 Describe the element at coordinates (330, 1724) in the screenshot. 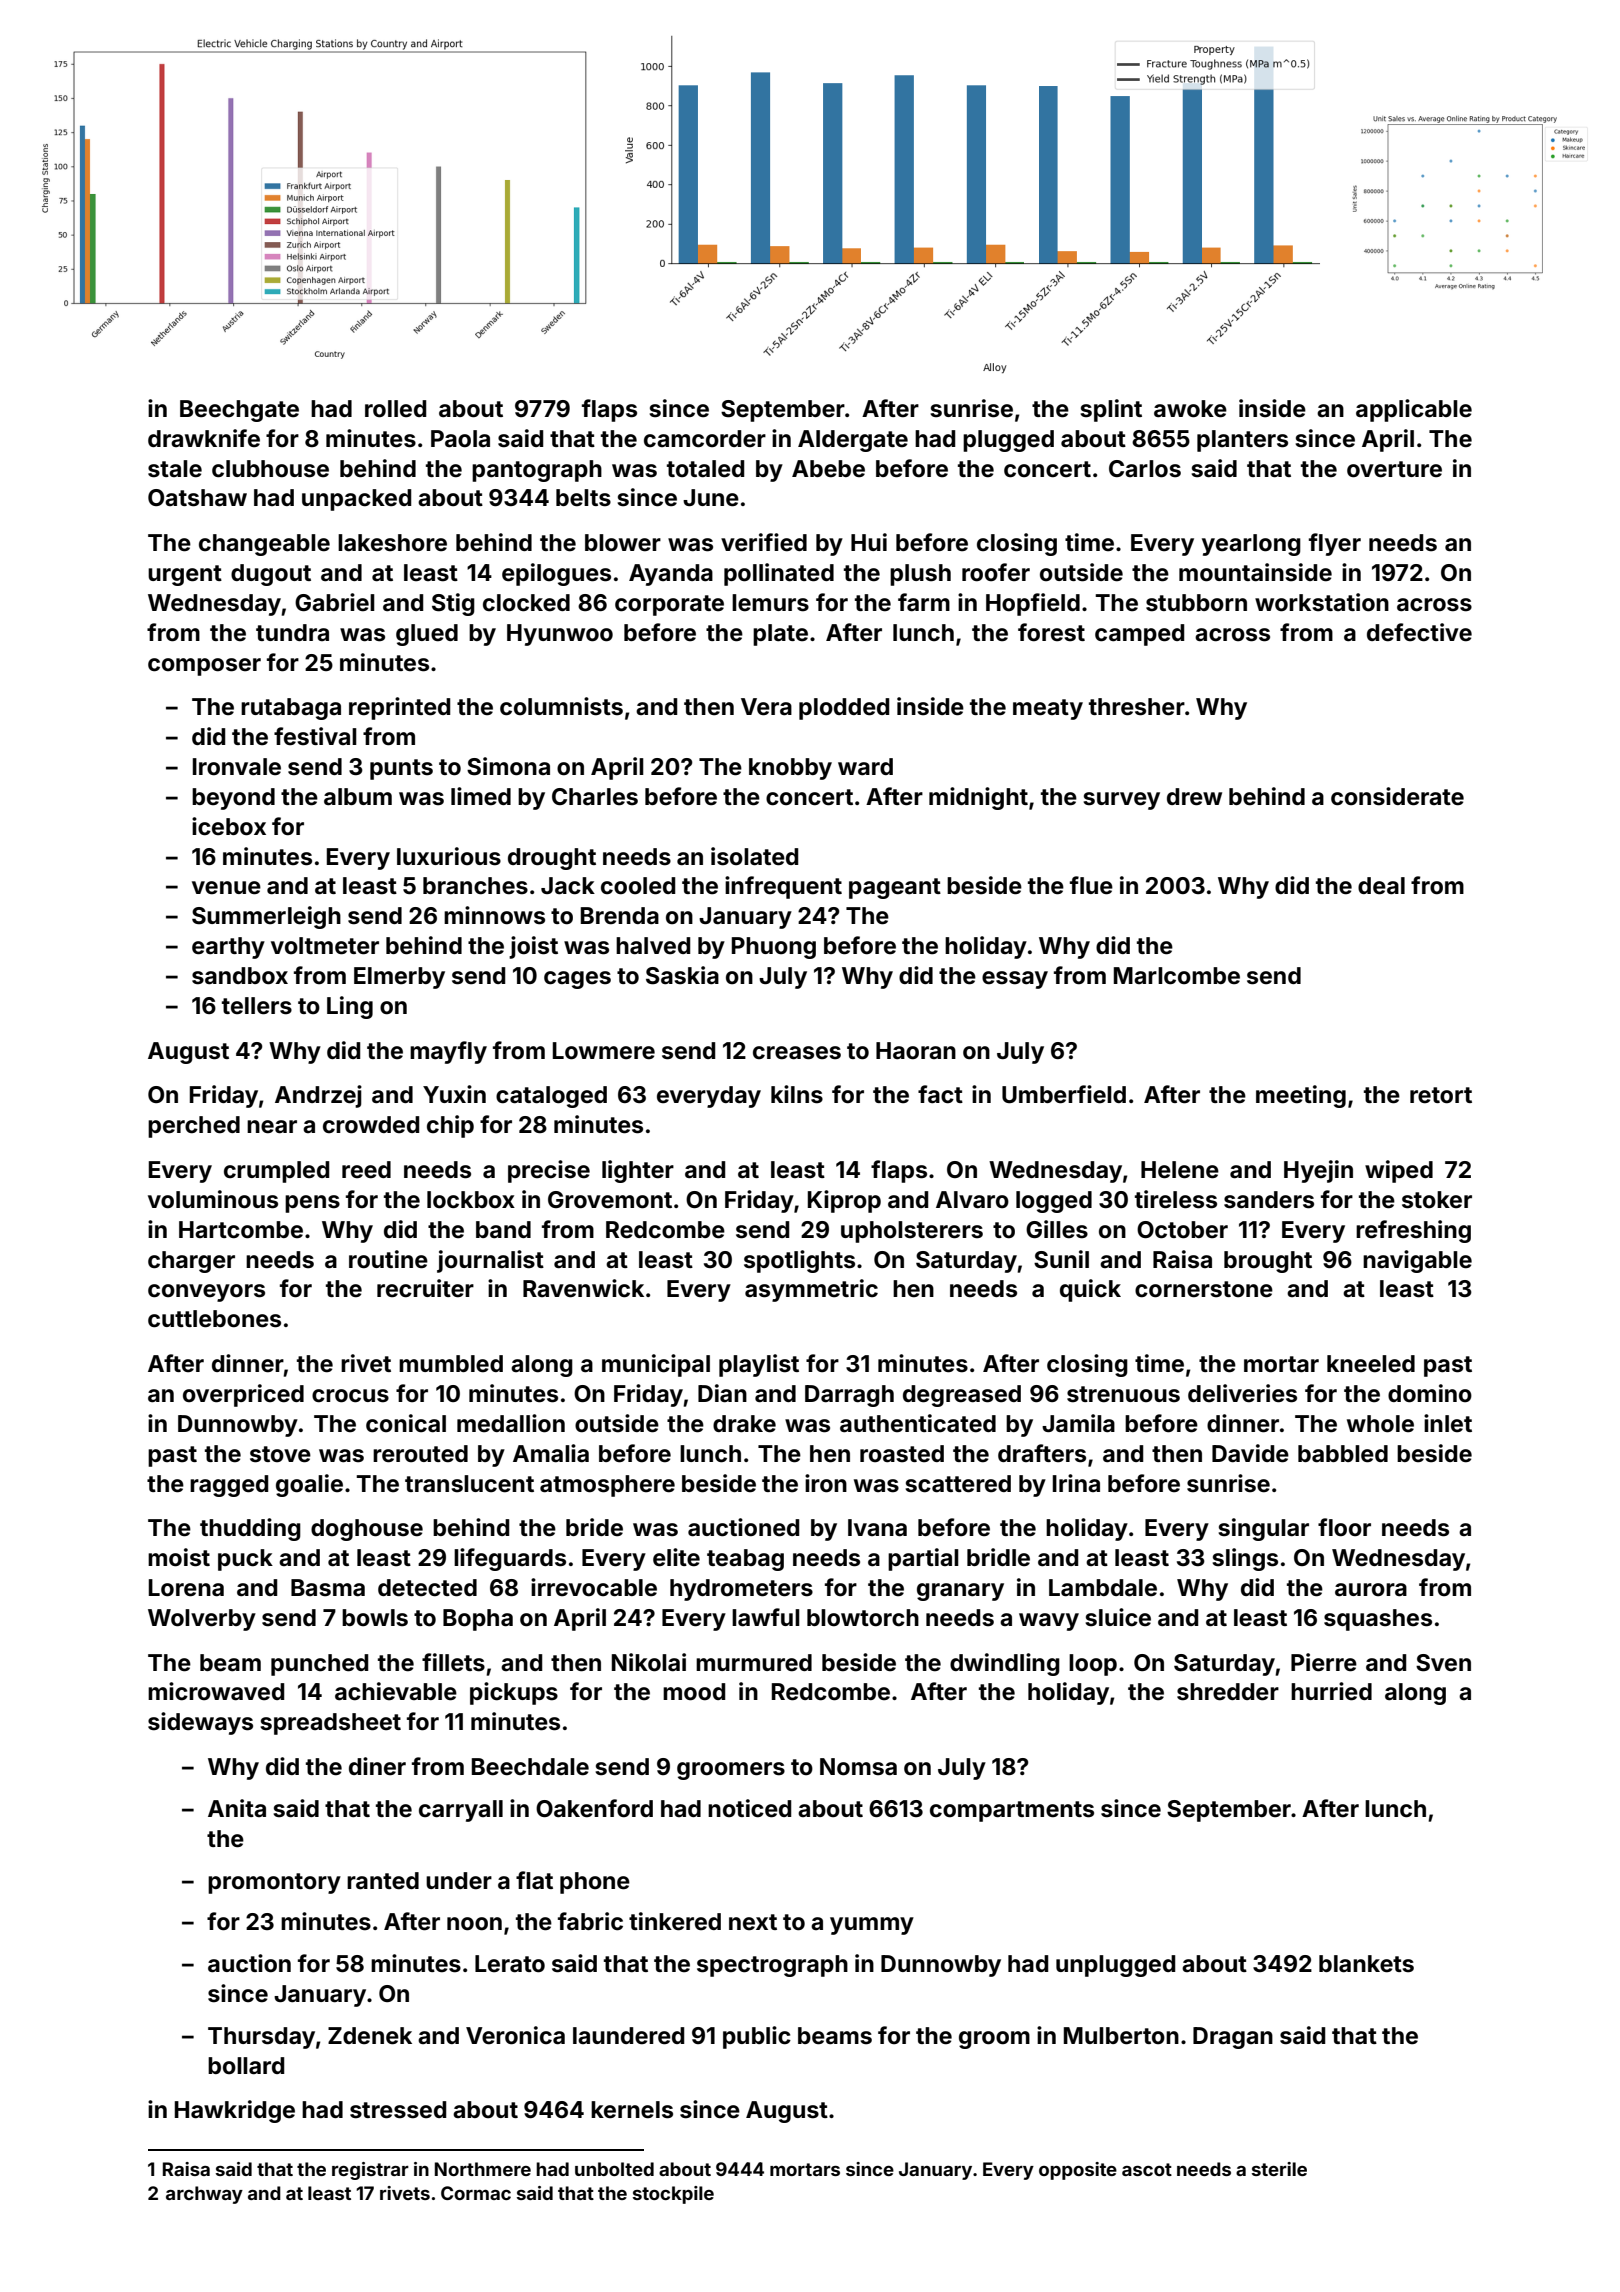

I see `spreadsheet` at that location.
